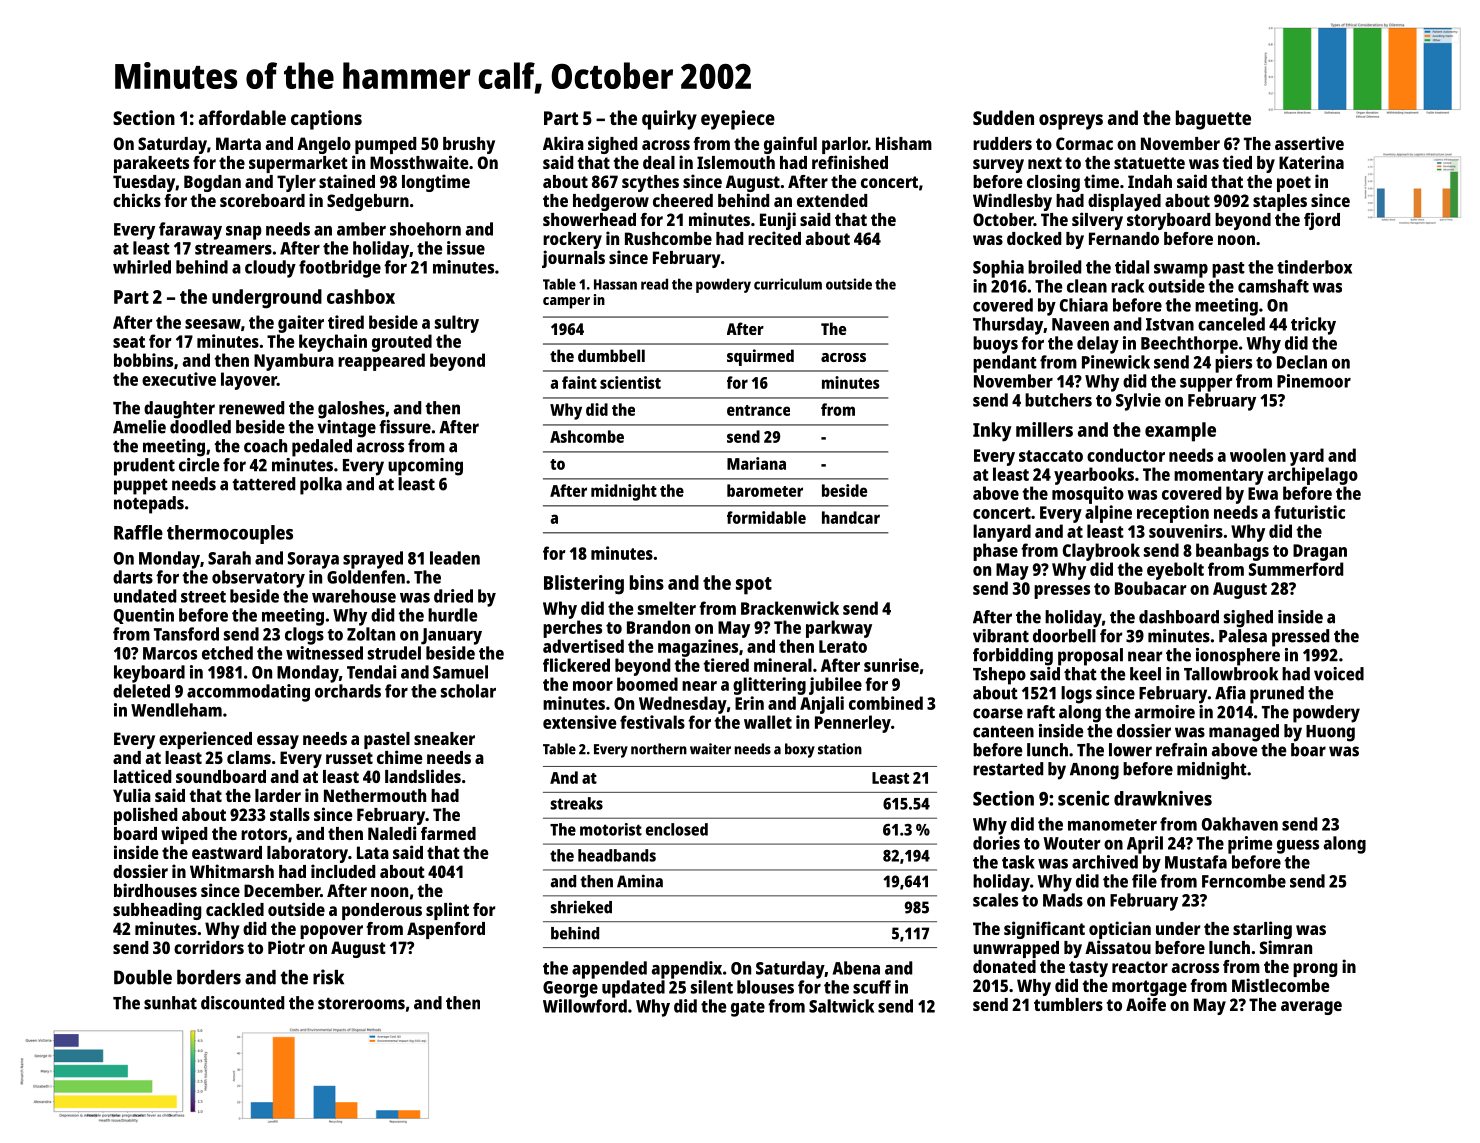  What do you see at coordinates (141, 487) in the screenshot?
I see `puppet` at bounding box center [141, 487].
